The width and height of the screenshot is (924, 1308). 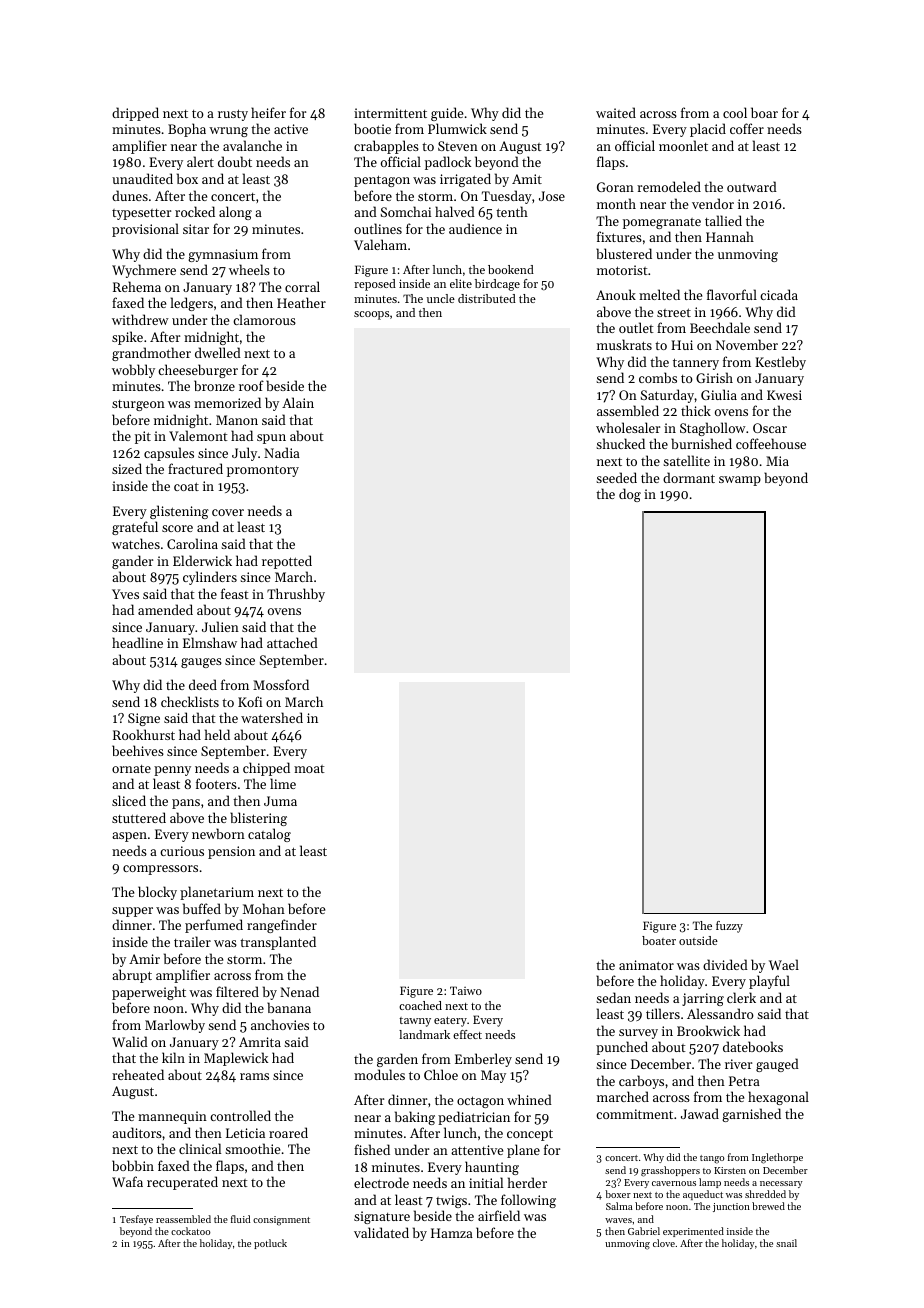 I want to click on survey, so click(x=638, y=1034).
